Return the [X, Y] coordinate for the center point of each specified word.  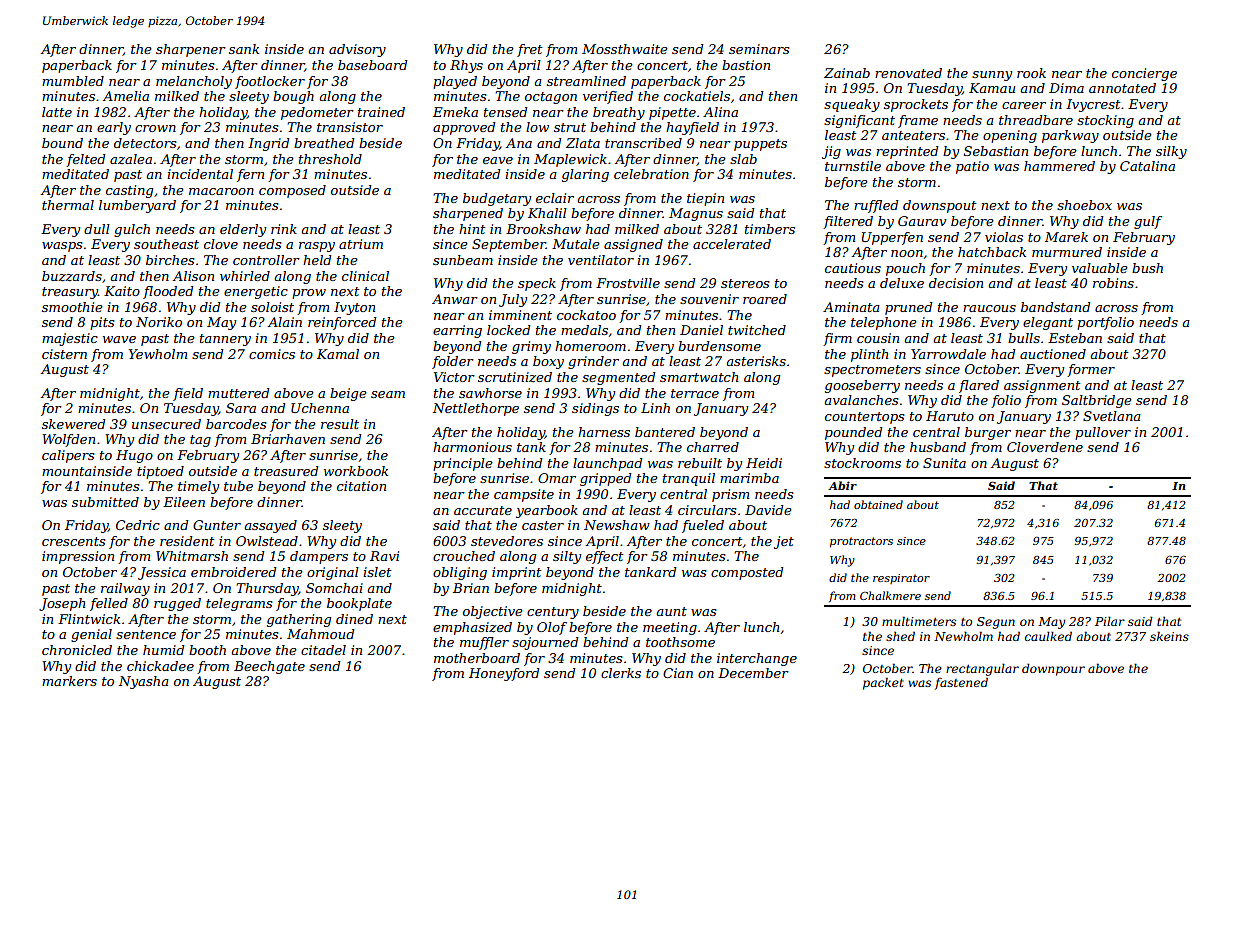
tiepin [705, 199]
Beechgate [269, 667]
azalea [131, 159]
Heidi [764, 463]
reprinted [907, 152]
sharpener [191, 50]
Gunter [217, 525]
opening [1010, 136]
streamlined [586, 81]
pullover [1103, 433]
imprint [516, 573]
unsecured [166, 424]
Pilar [1110, 621]
